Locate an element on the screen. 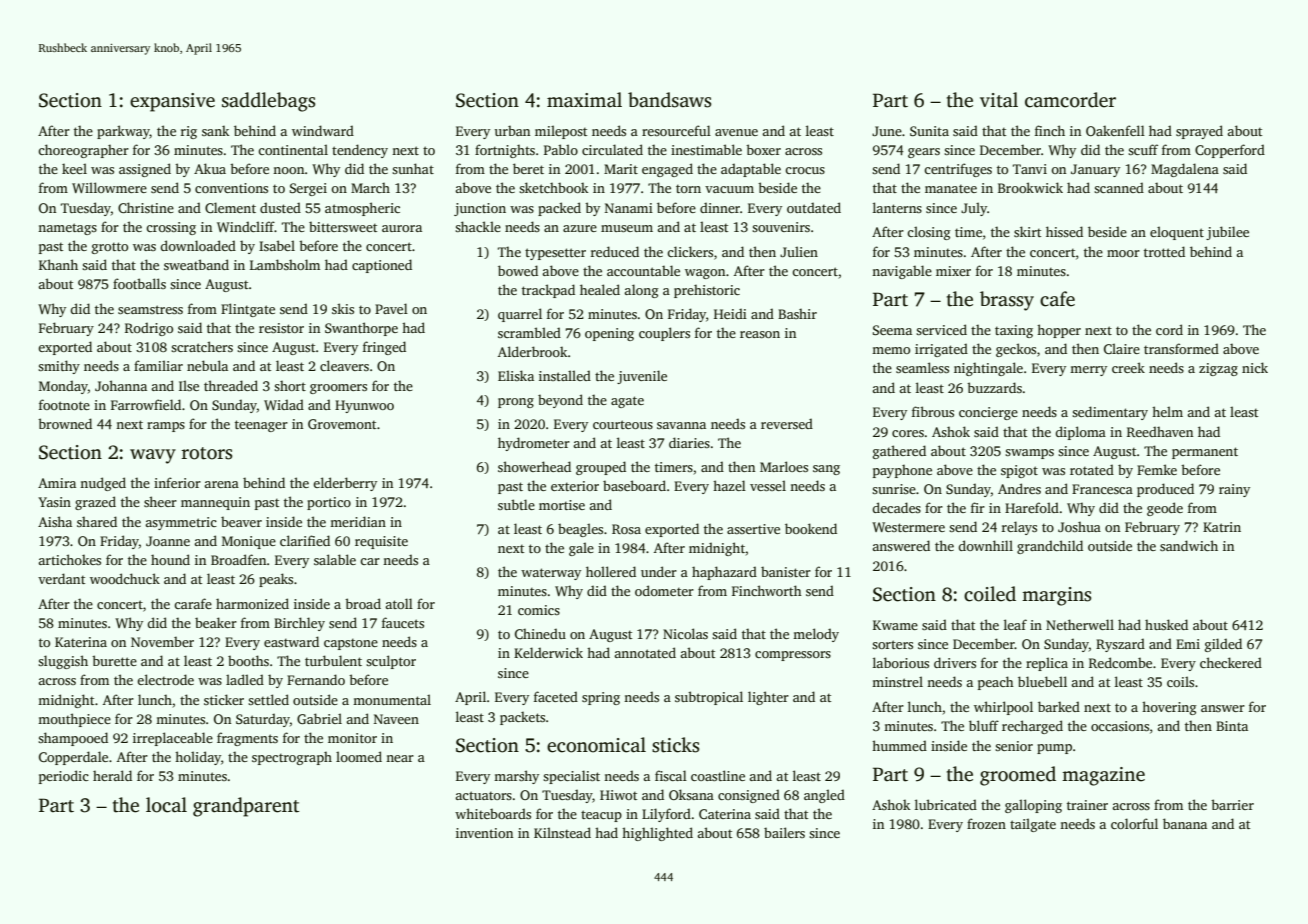 The width and height of the screenshot is (1308, 924). prong is located at coordinates (516, 403).
